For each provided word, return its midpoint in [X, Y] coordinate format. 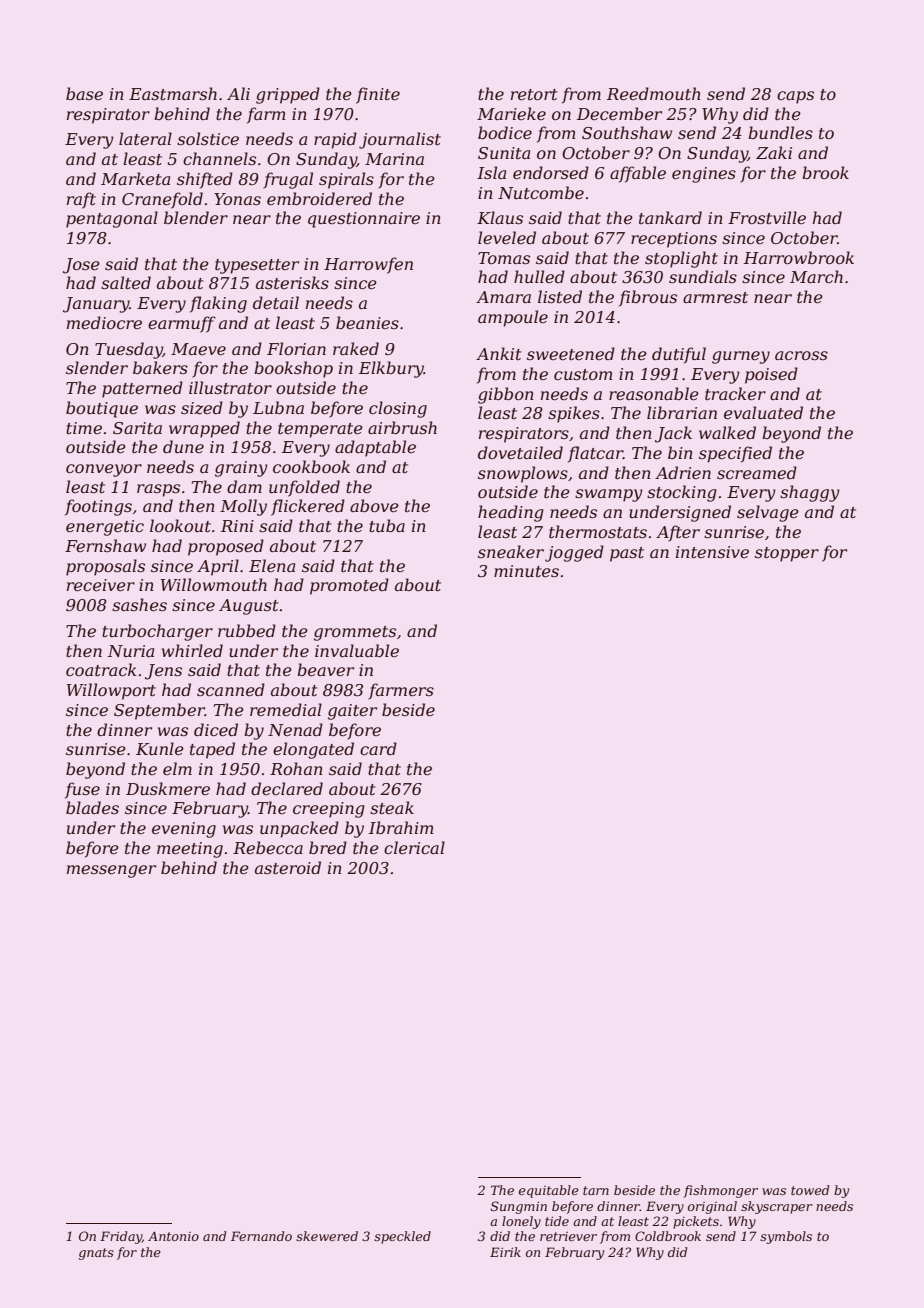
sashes [139, 604]
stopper [787, 554]
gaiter [352, 712]
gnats [96, 1254]
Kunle [160, 748]
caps [795, 97]
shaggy [810, 493]
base [84, 93]
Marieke [511, 113]
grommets [355, 633]
